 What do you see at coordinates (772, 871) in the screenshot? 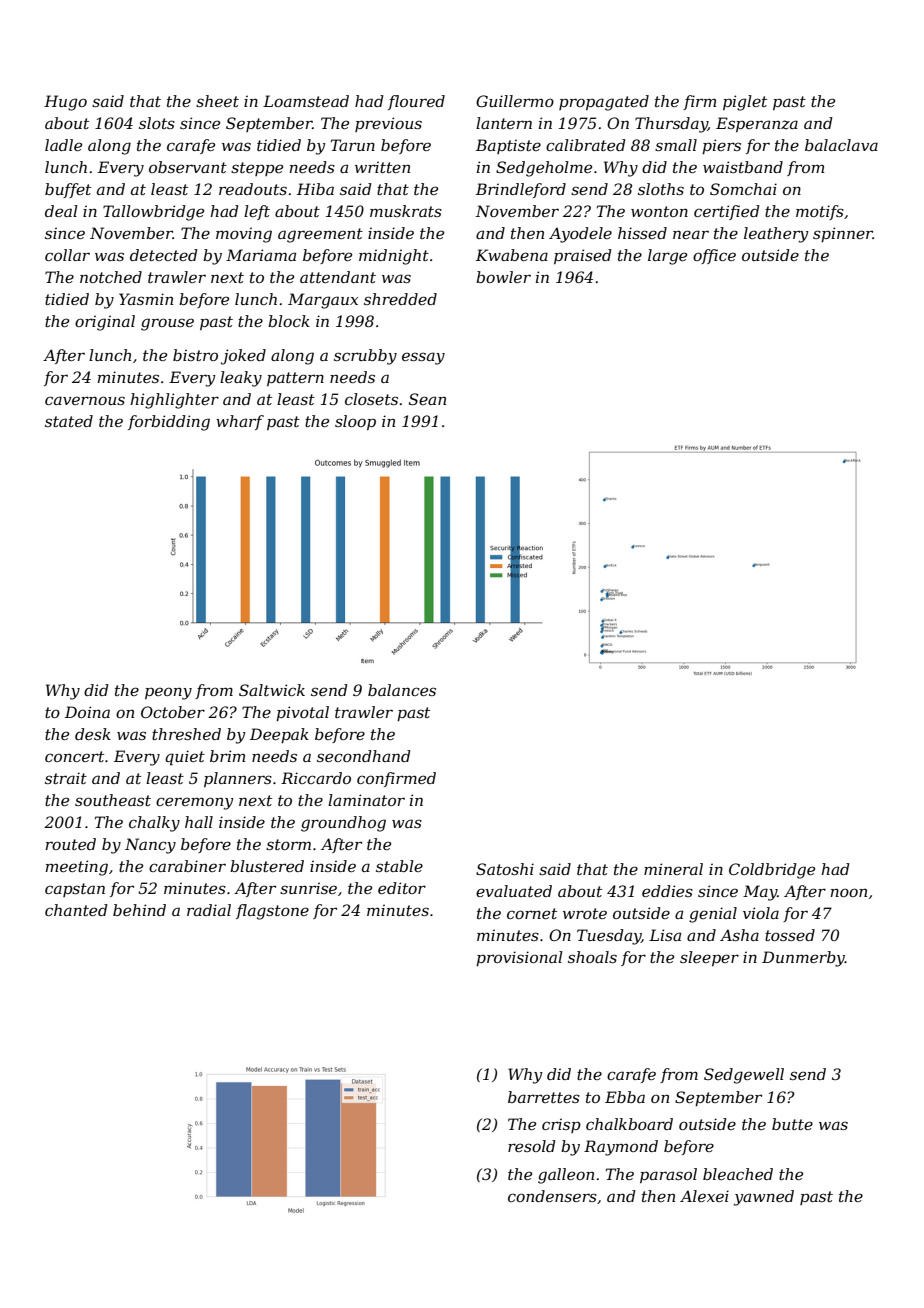
I see `Coldbridge` at bounding box center [772, 871].
